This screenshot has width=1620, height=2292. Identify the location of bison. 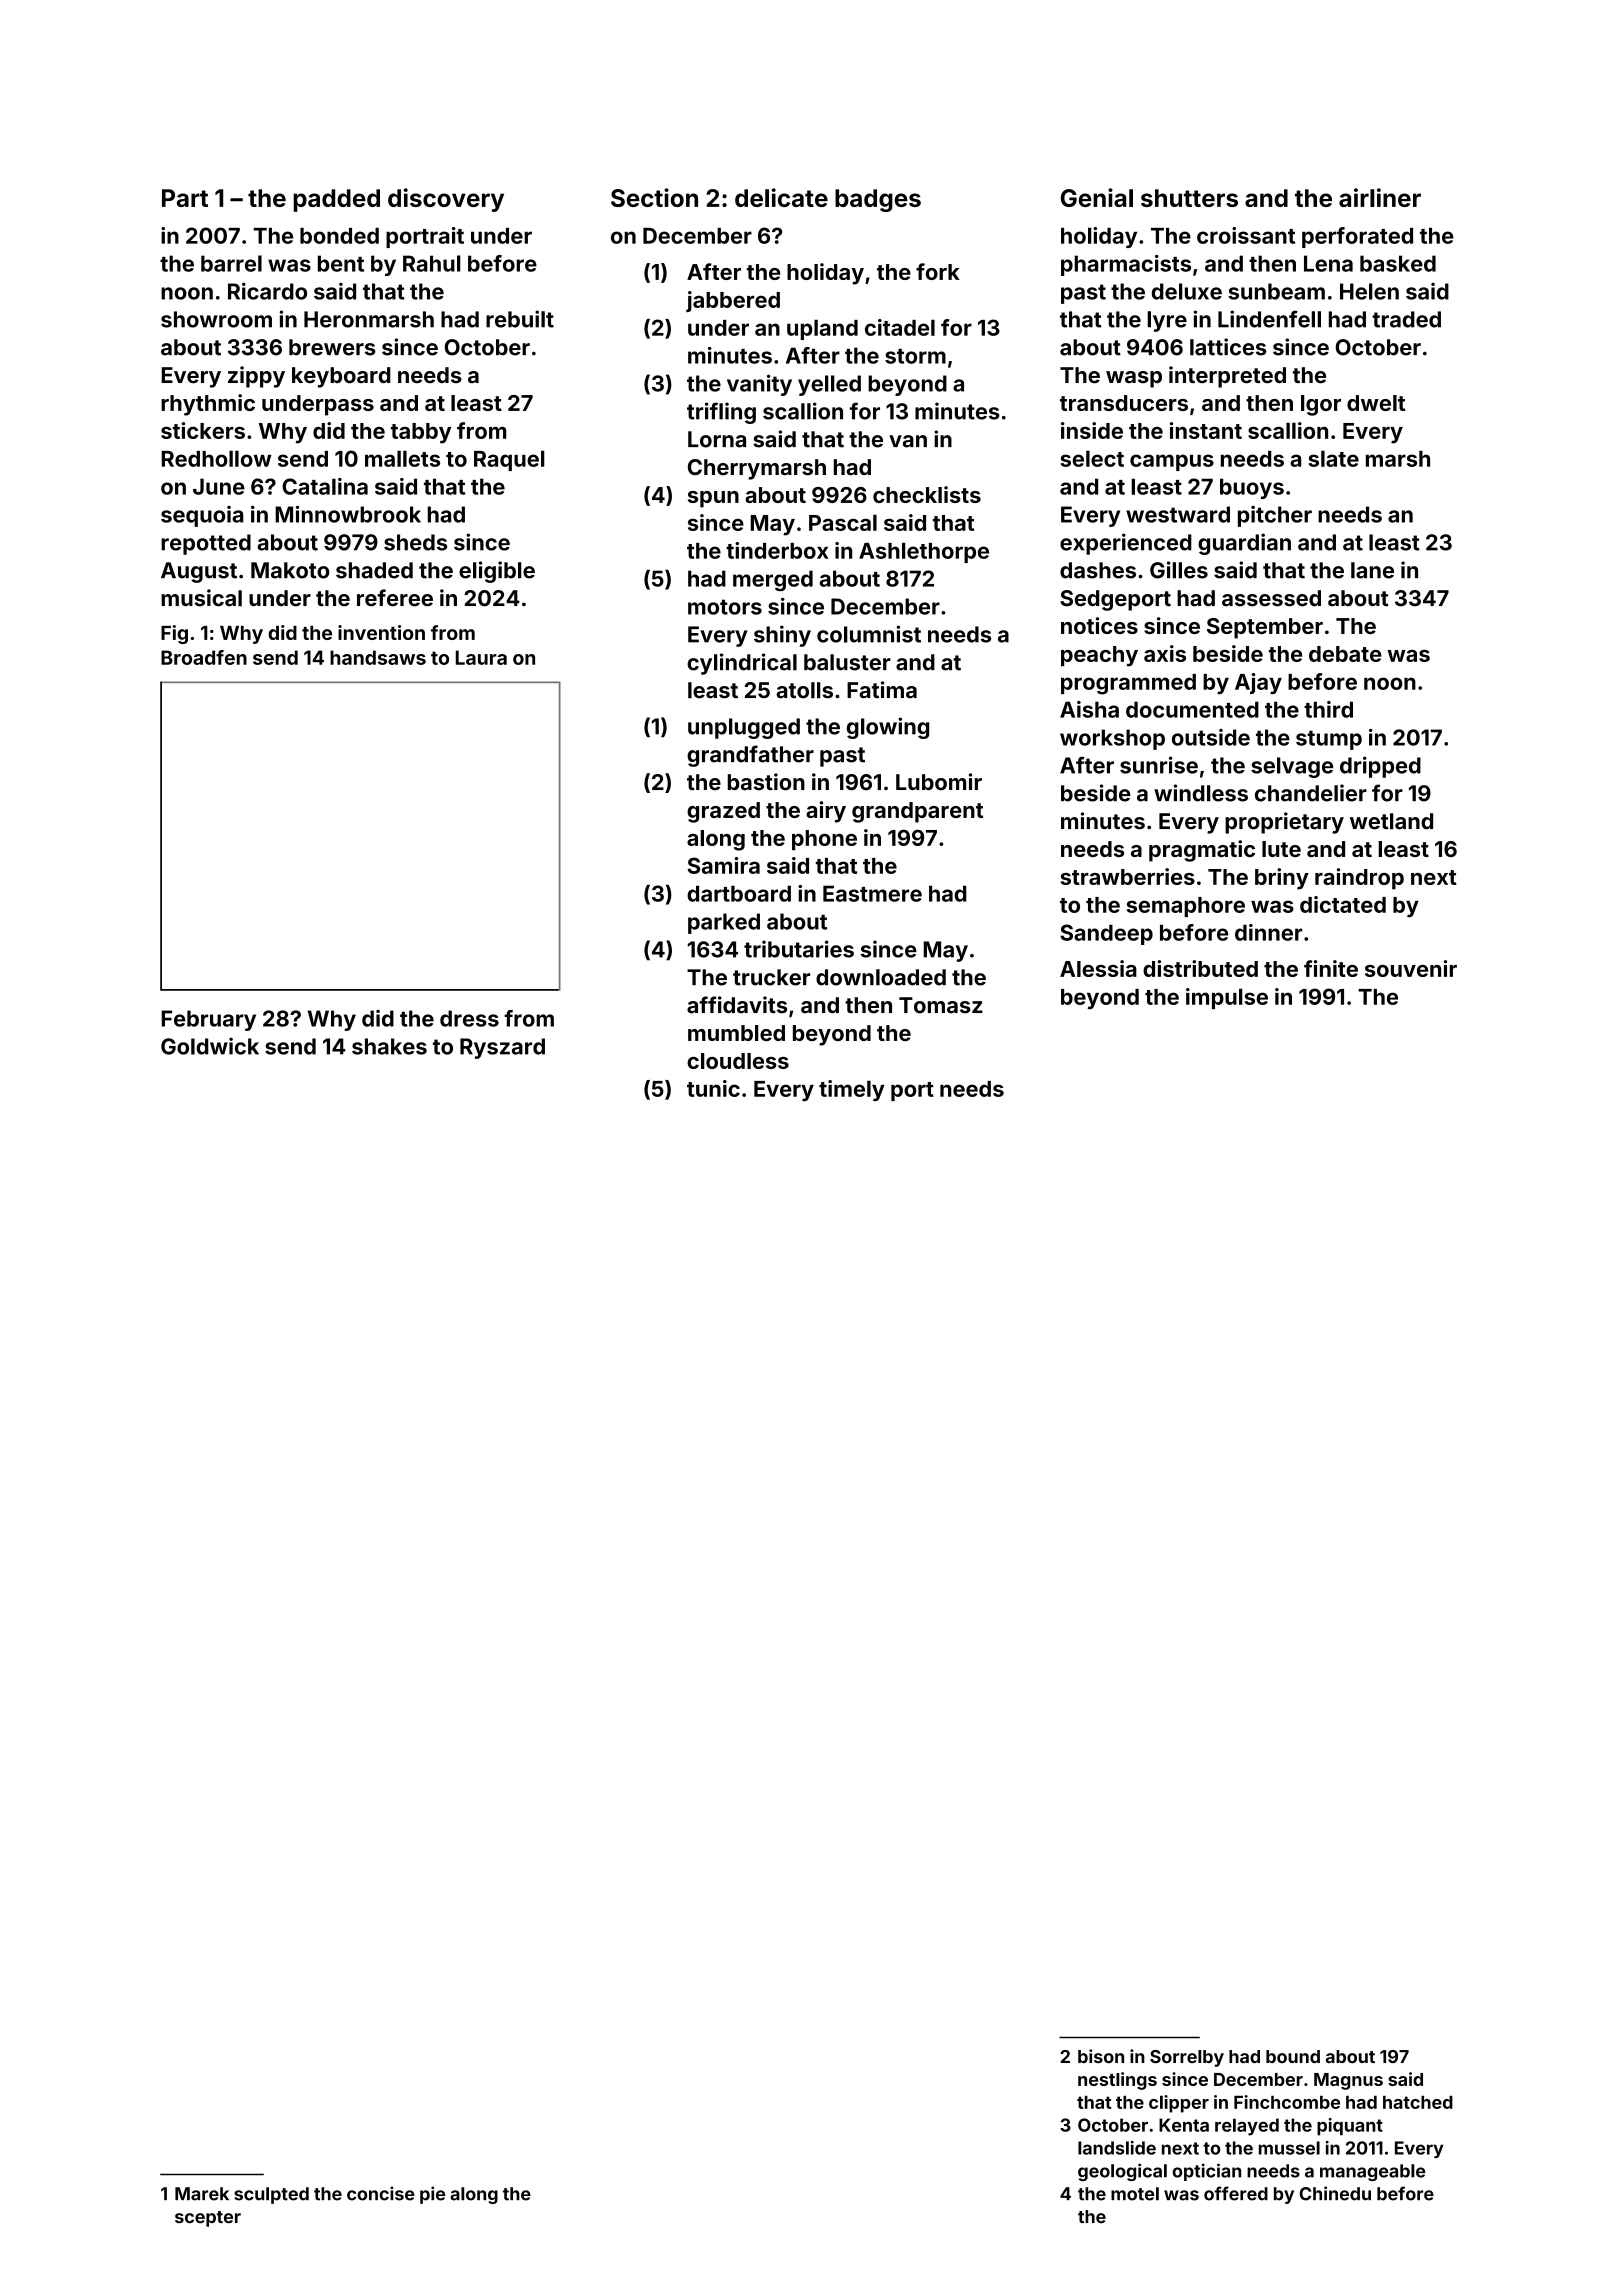
(1101, 2056).
